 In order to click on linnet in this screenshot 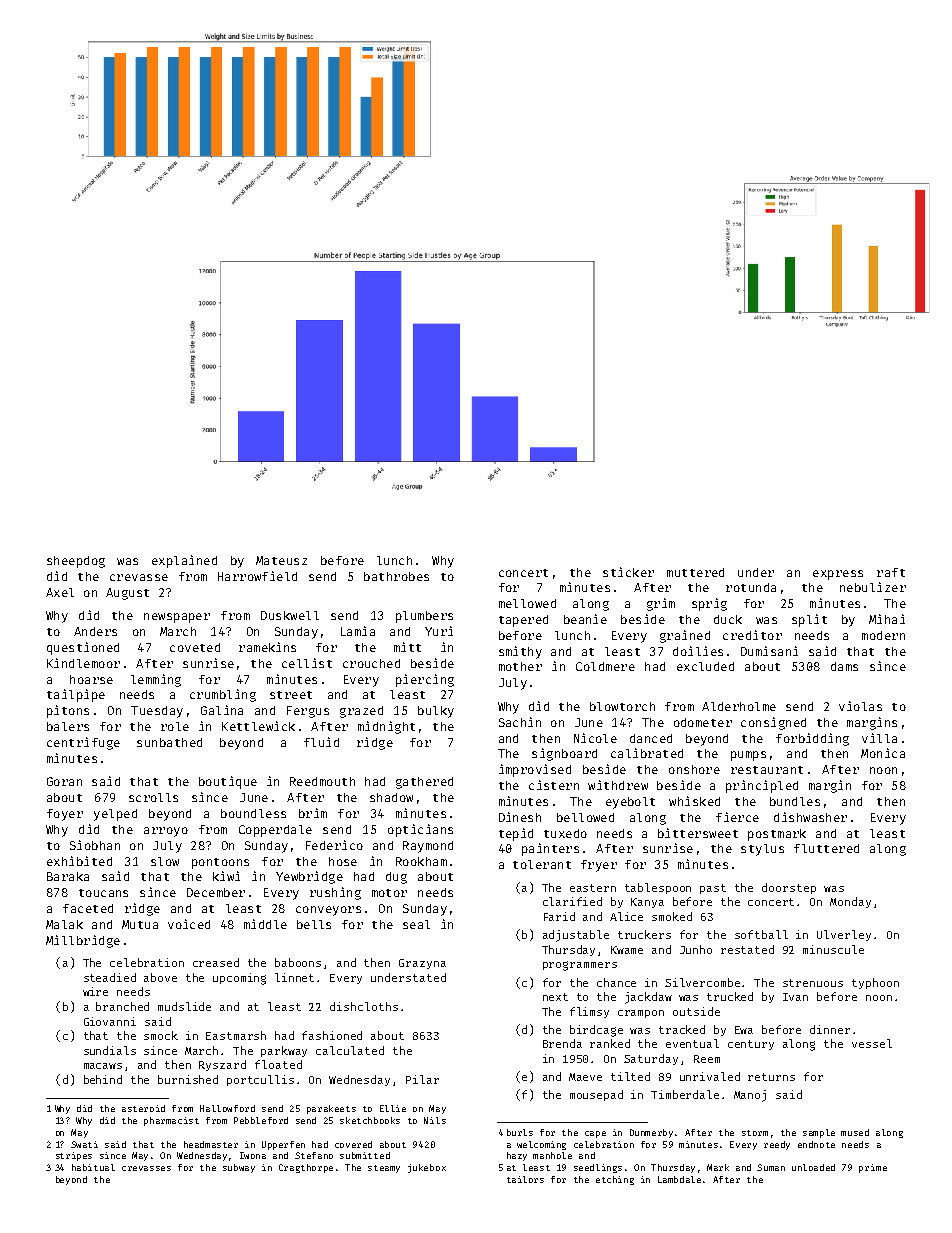, I will do `click(294, 977)`.
